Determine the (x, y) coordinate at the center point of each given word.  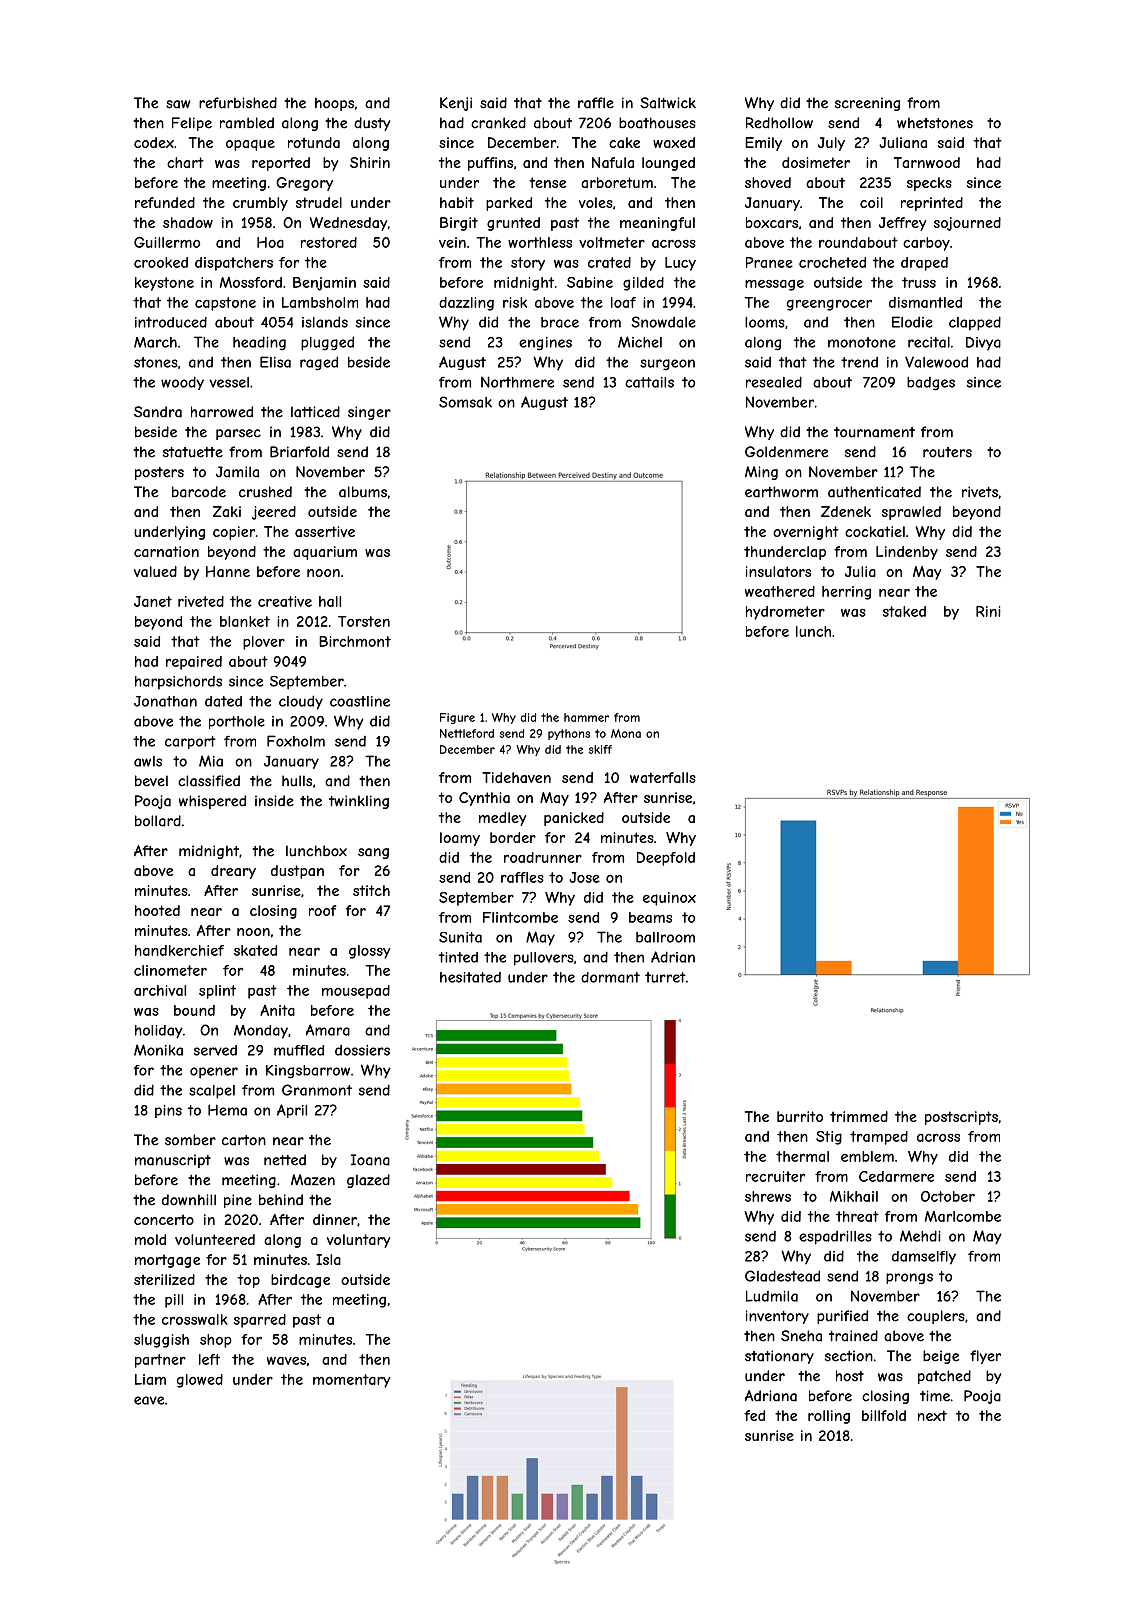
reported (281, 164)
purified (842, 1317)
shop (216, 1341)
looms (765, 322)
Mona (626, 733)
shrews (768, 1196)
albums (363, 492)
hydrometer (785, 613)
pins (168, 1111)
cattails (649, 382)
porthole (237, 722)
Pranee (769, 262)
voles (596, 202)
